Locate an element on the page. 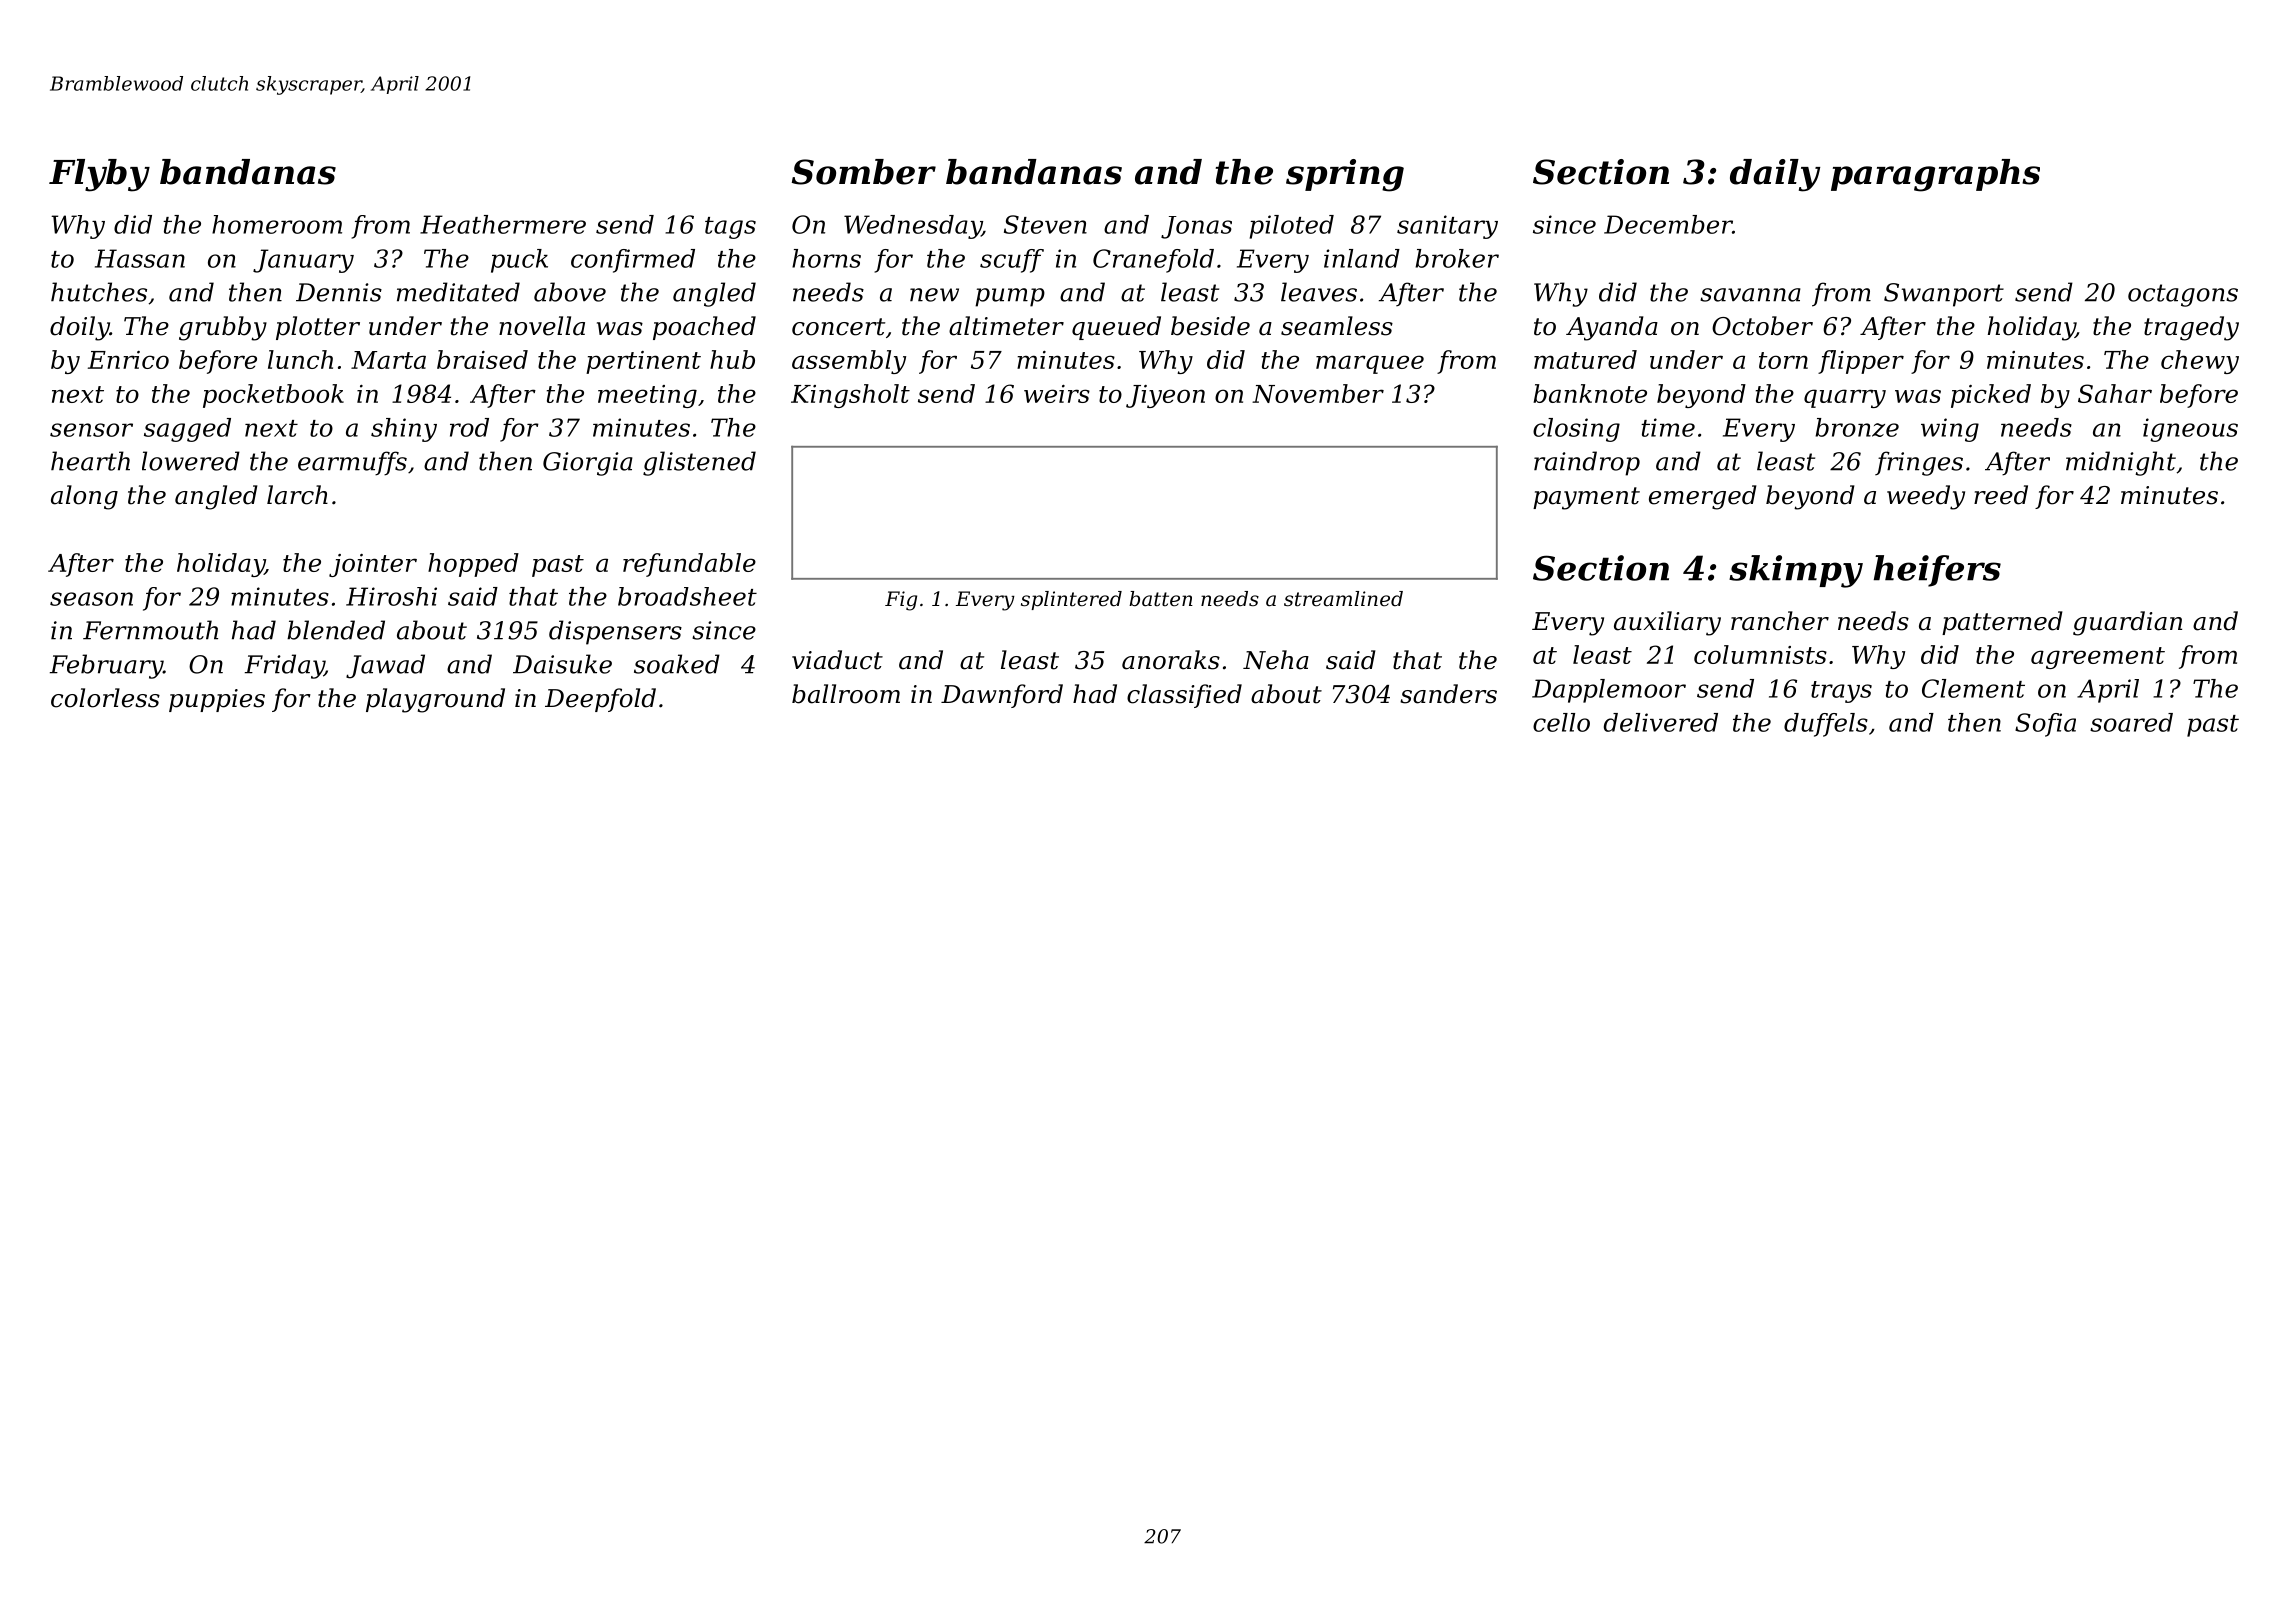 Image resolution: width=2289 pixels, height=1618 pixels. Hassan is located at coordinates (140, 258).
